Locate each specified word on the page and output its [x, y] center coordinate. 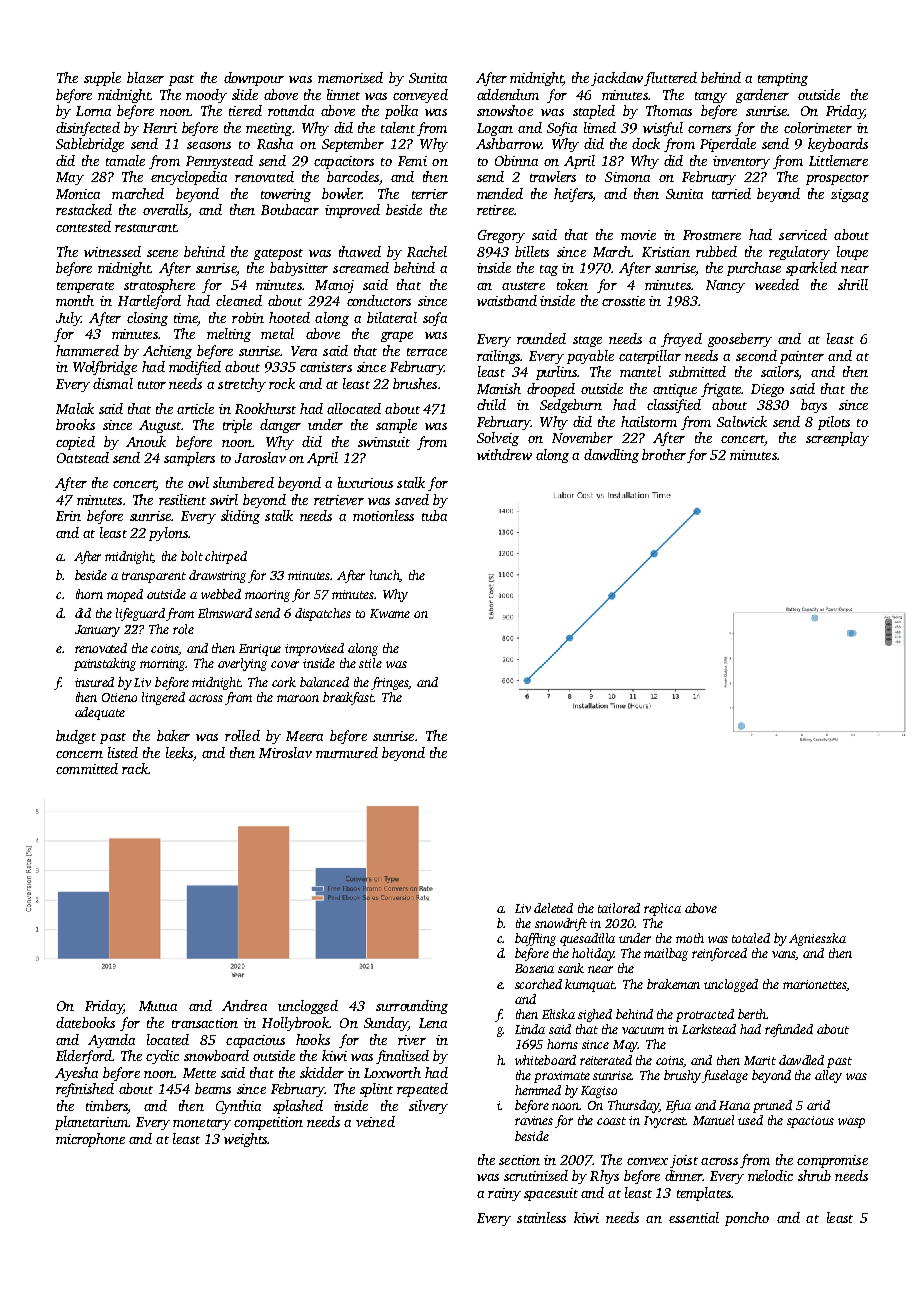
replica [662, 909]
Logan [495, 129]
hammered [87, 350]
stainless [541, 1217]
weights [245, 1140]
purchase [754, 269]
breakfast [348, 698]
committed [87, 768]
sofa [435, 319]
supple [102, 79]
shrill [853, 284]
